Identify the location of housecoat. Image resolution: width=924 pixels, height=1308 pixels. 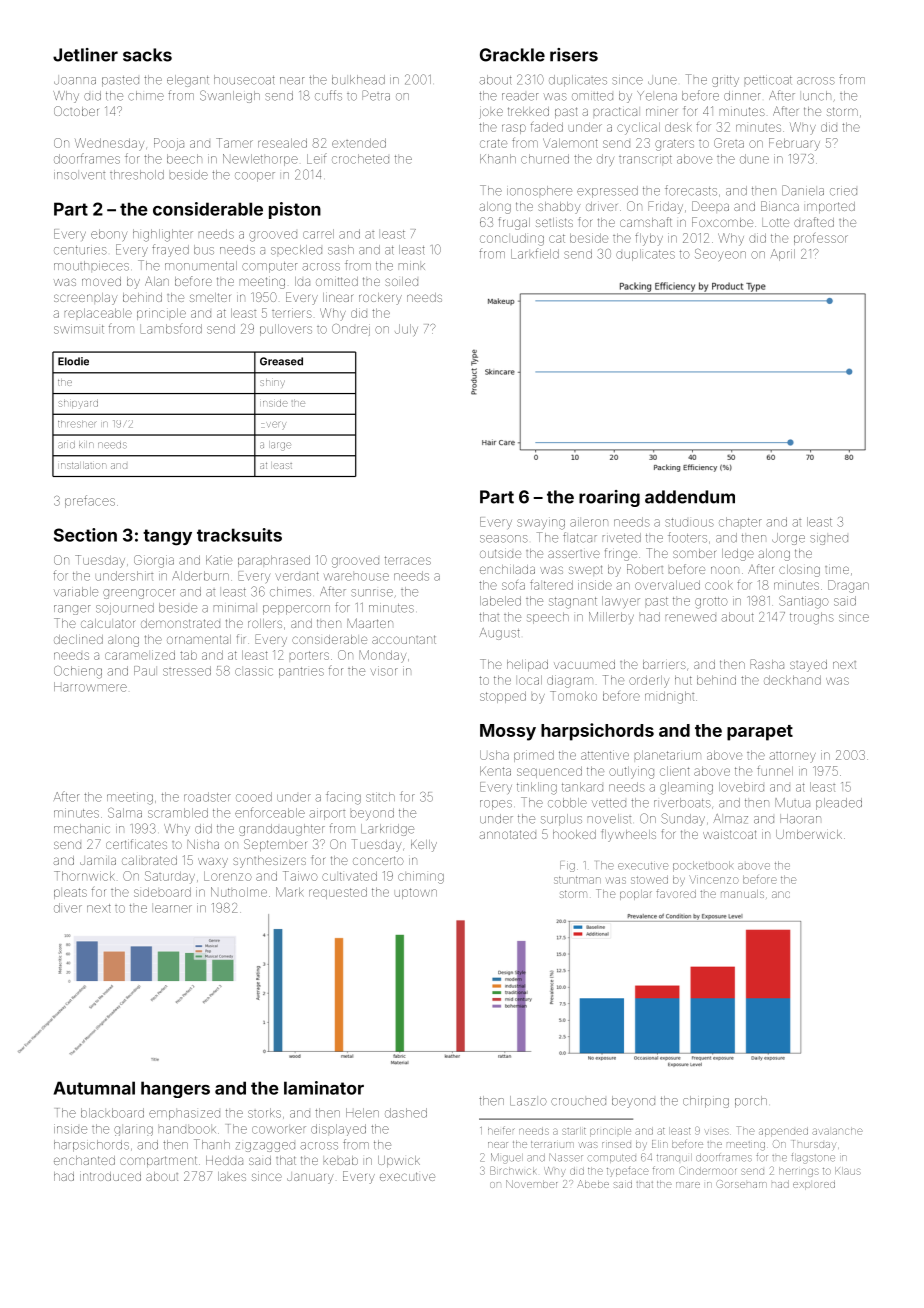
(244, 80).
